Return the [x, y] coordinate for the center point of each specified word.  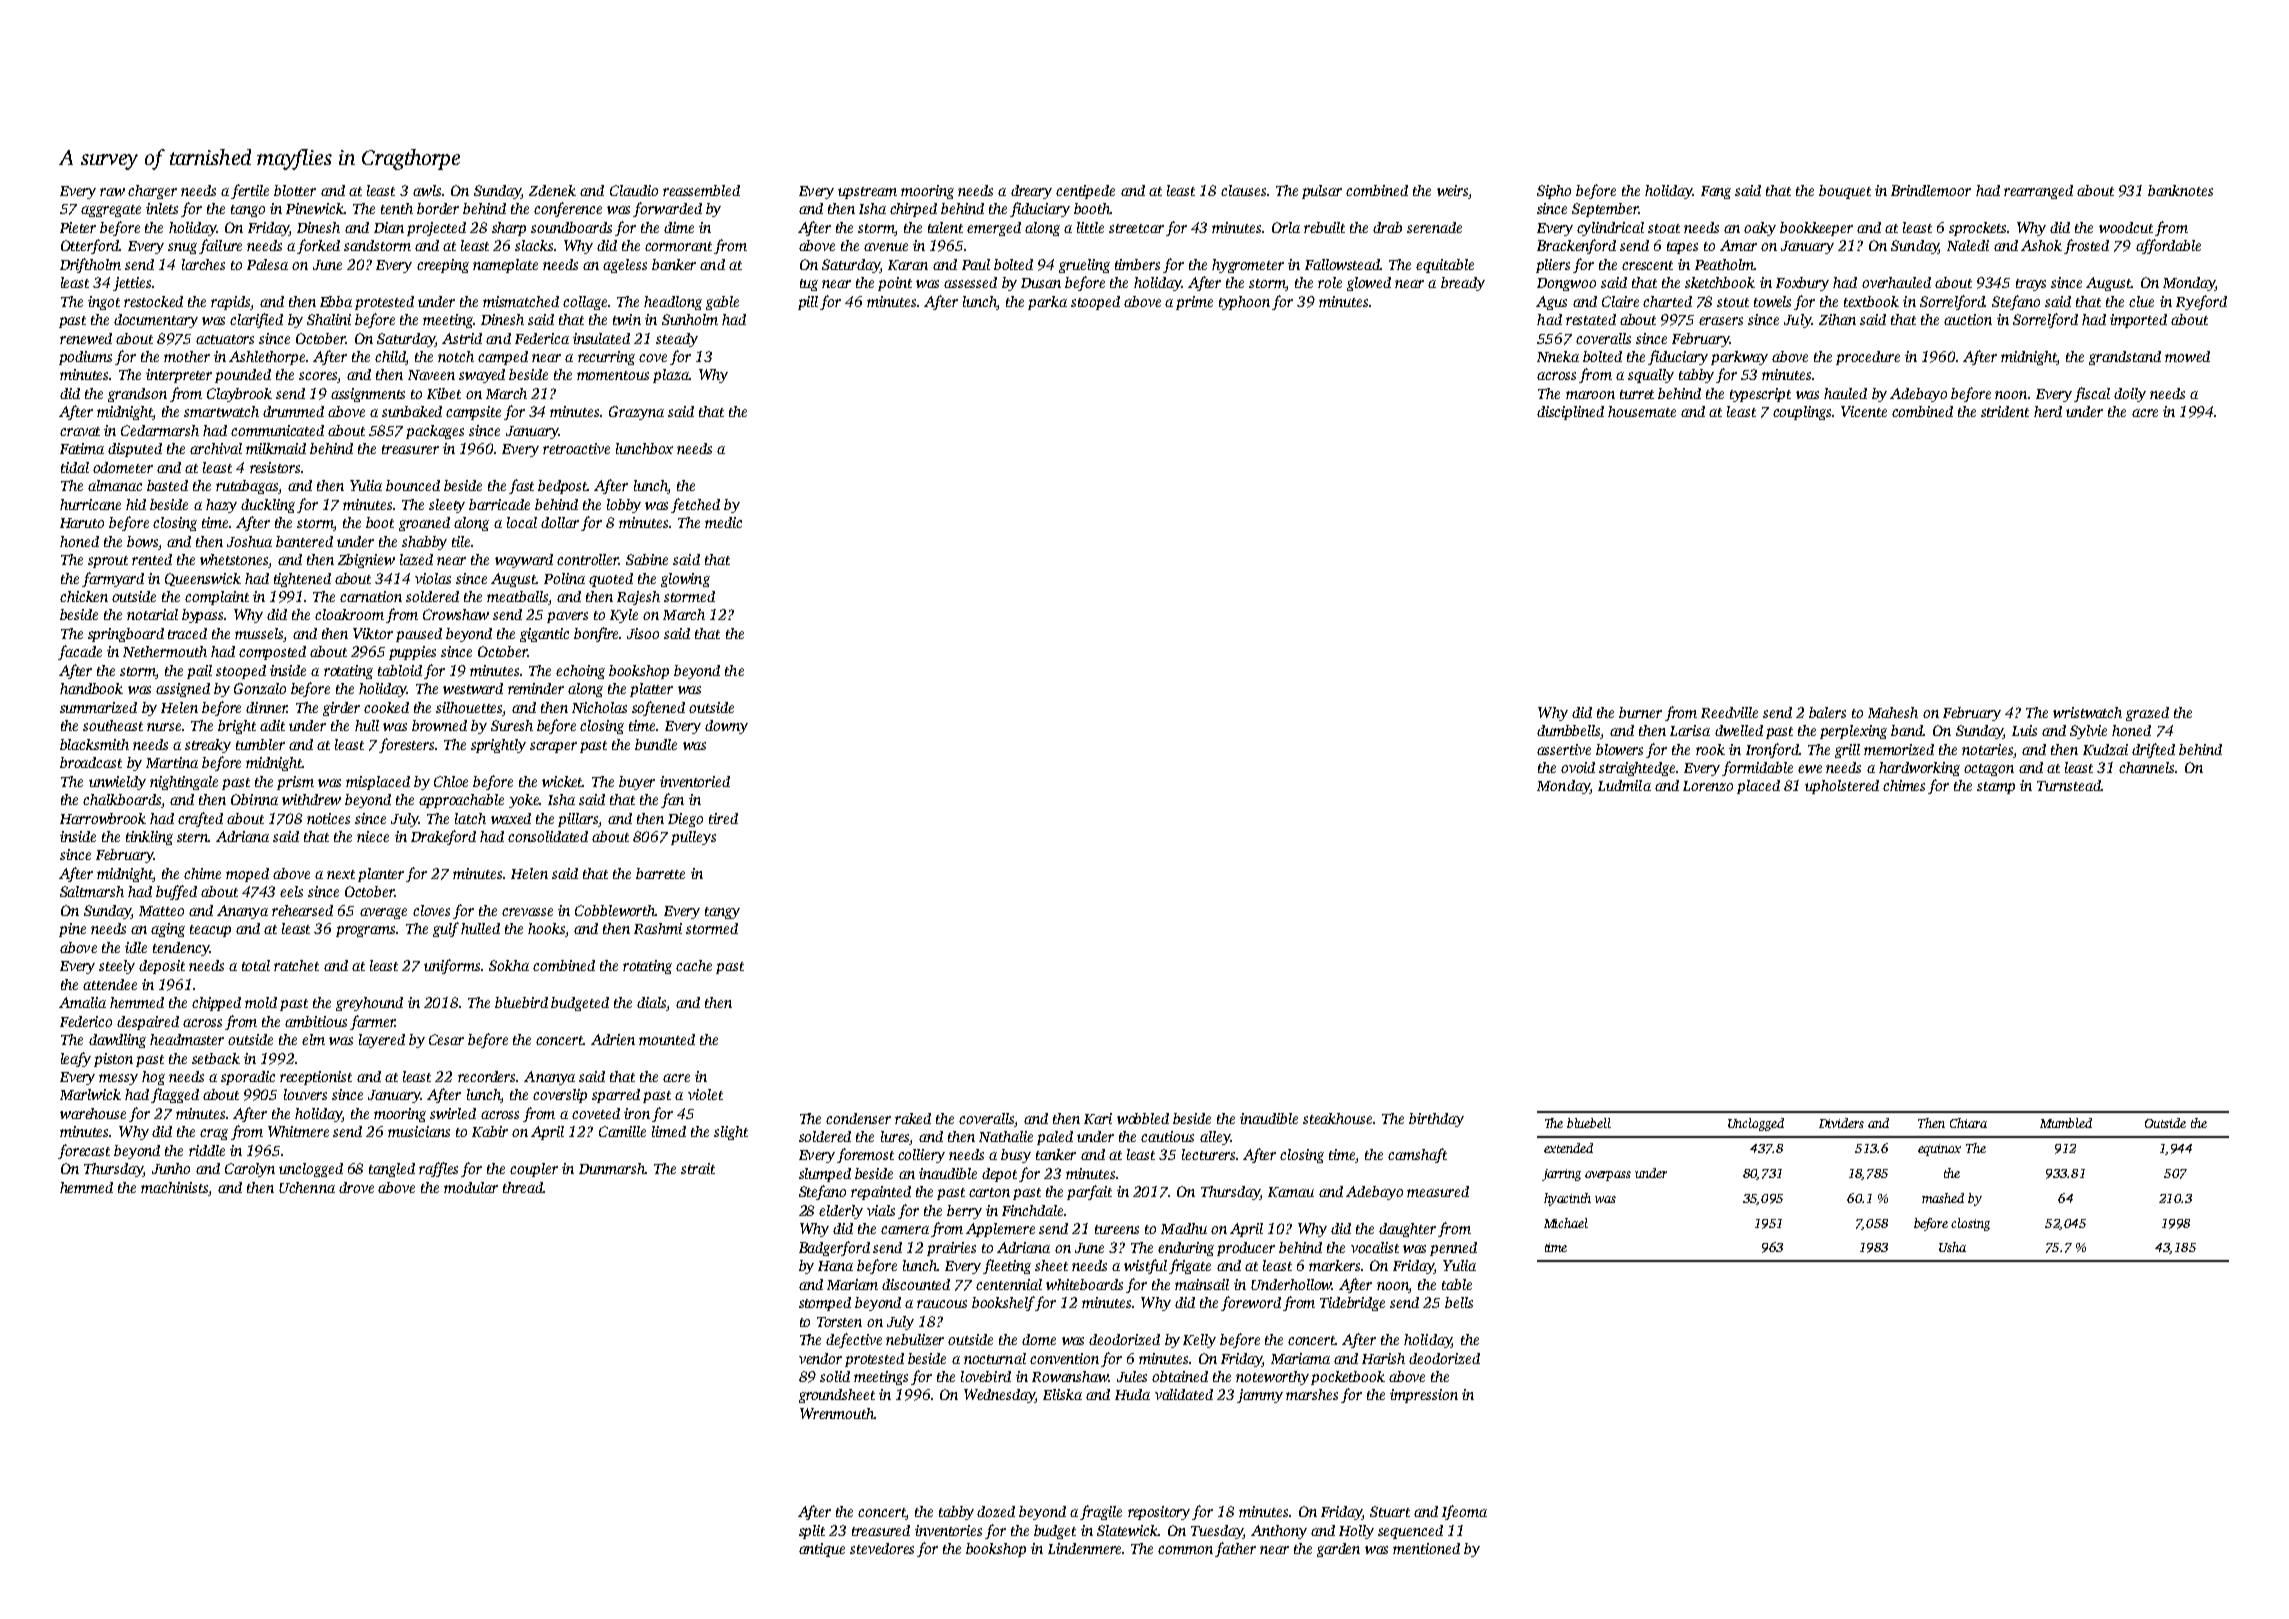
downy [726, 727]
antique [822, 1550]
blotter [295, 190]
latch [470, 818]
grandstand [2125, 358]
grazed [2147, 714]
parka [1047, 303]
